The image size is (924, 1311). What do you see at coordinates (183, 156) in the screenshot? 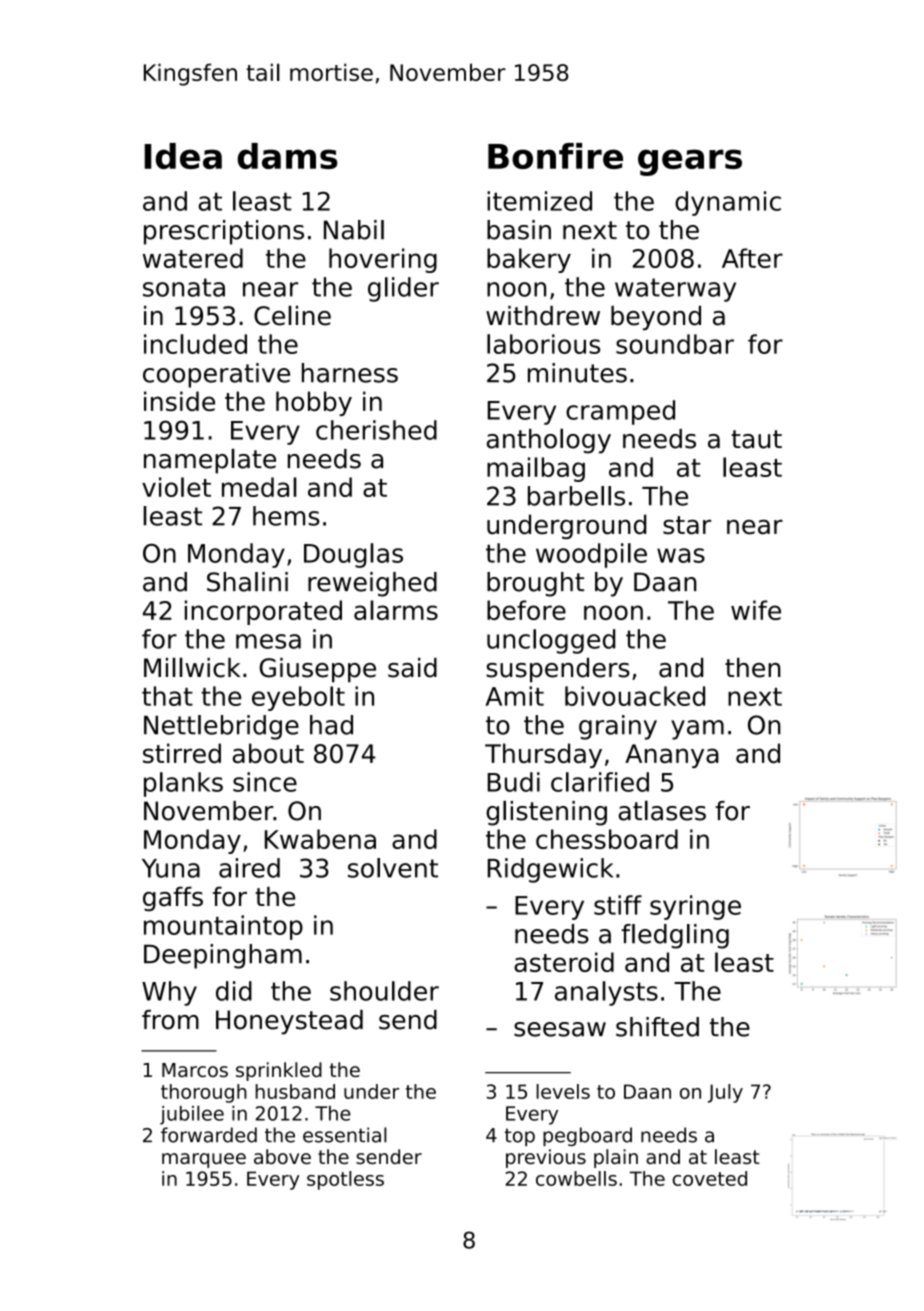
I see `Idea` at bounding box center [183, 156].
